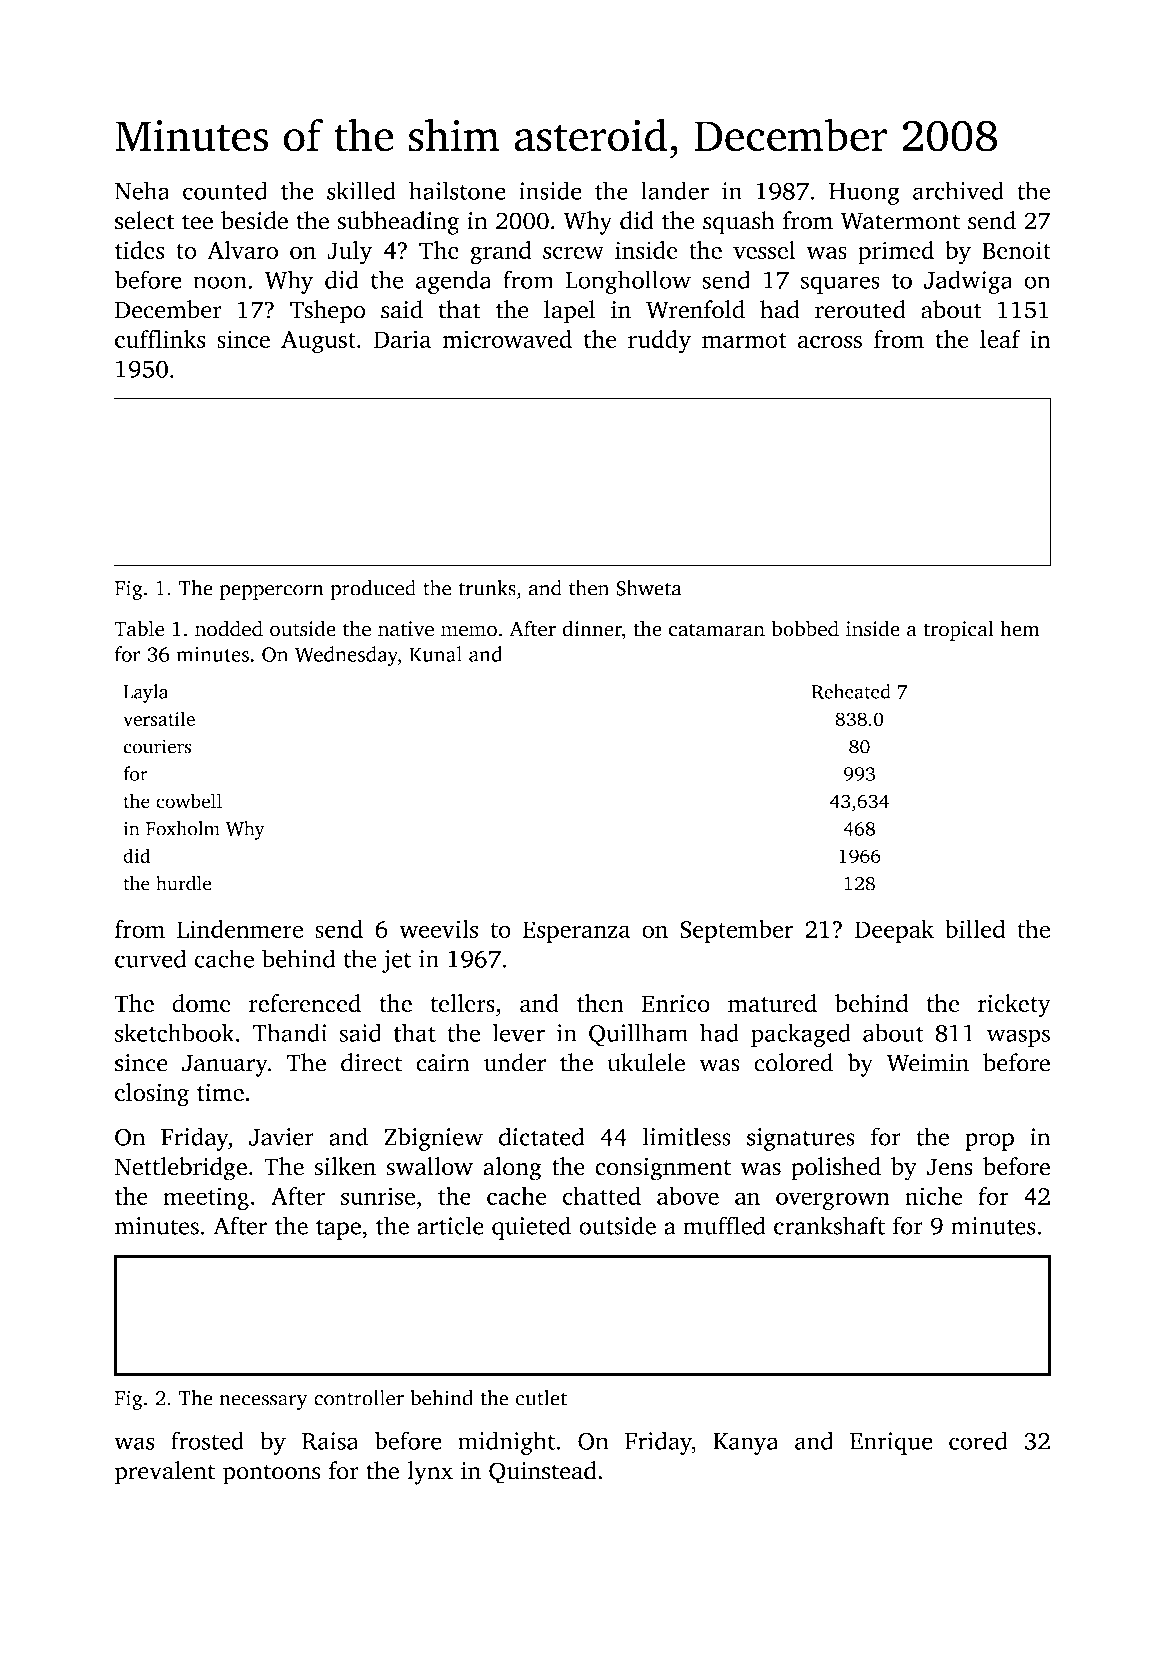 The image size is (1165, 1654). What do you see at coordinates (830, 341) in the document?
I see `across` at bounding box center [830, 341].
